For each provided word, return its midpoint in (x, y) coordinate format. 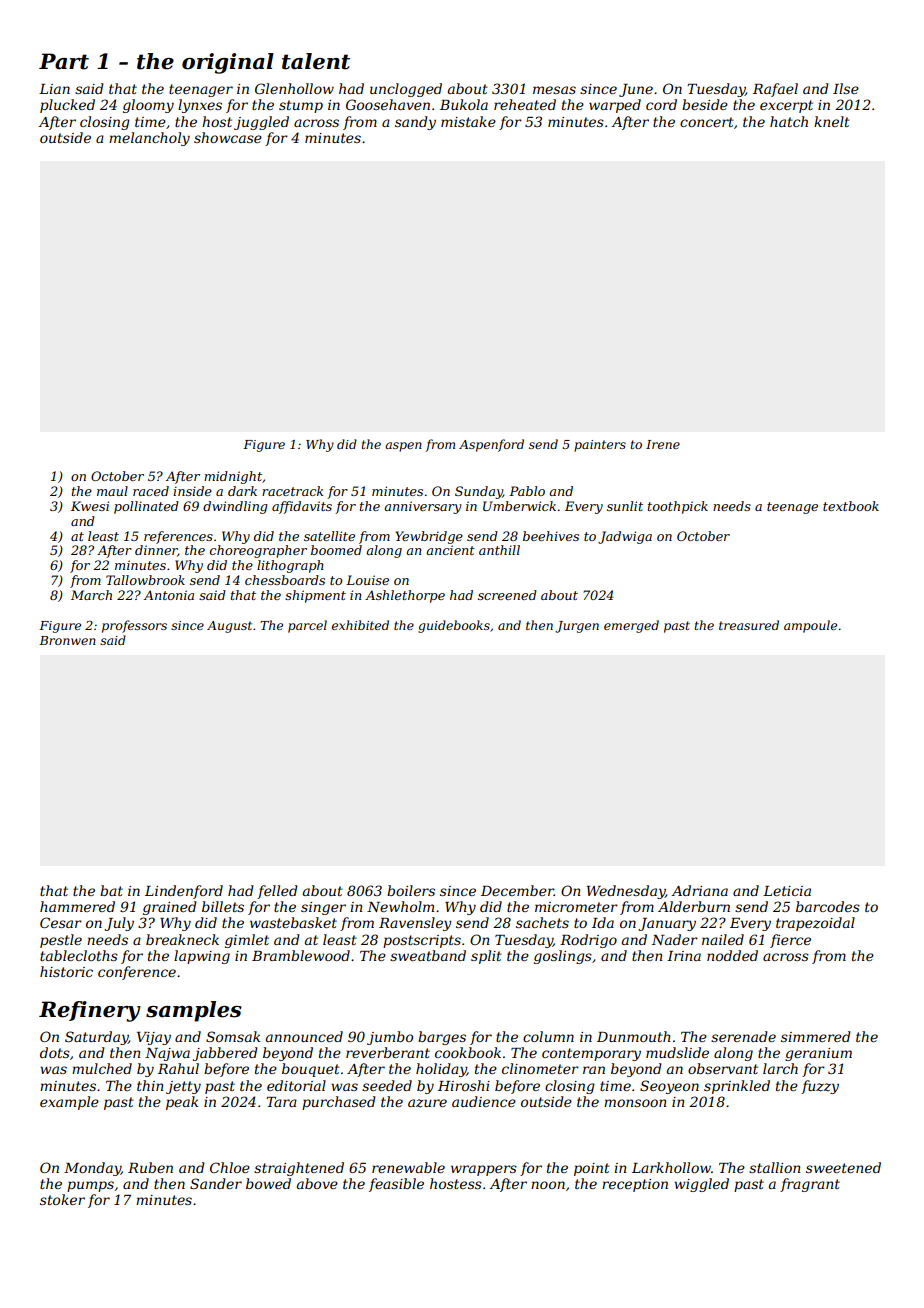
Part (64, 61)
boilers (411, 890)
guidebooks (454, 626)
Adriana (699, 890)
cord (661, 104)
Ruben (150, 1167)
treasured (749, 625)
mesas (554, 90)
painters (600, 446)
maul (112, 491)
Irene (663, 444)
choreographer (258, 551)
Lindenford (184, 892)
